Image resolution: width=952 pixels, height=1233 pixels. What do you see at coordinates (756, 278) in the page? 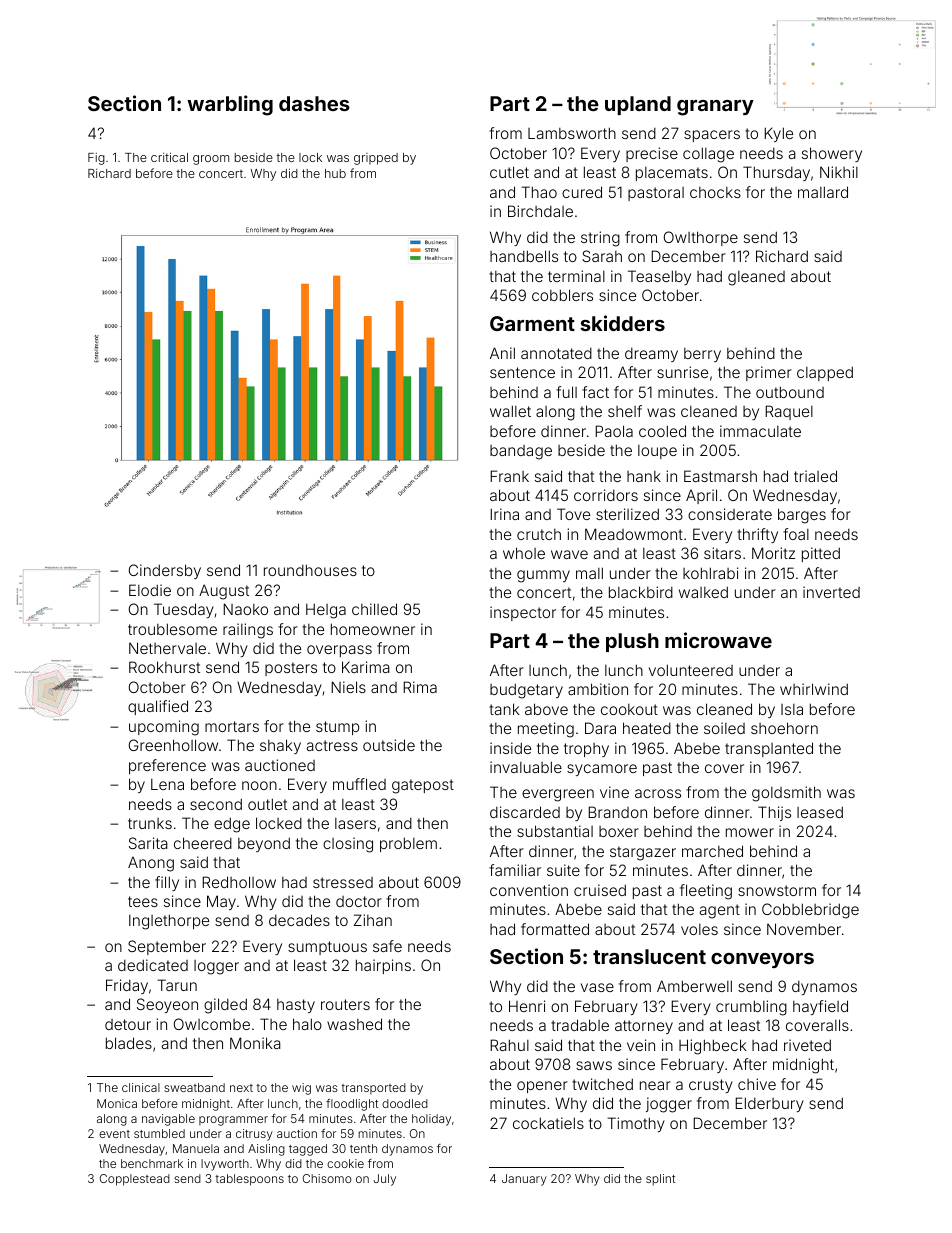
I see `gleaned` at bounding box center [756, 278].
